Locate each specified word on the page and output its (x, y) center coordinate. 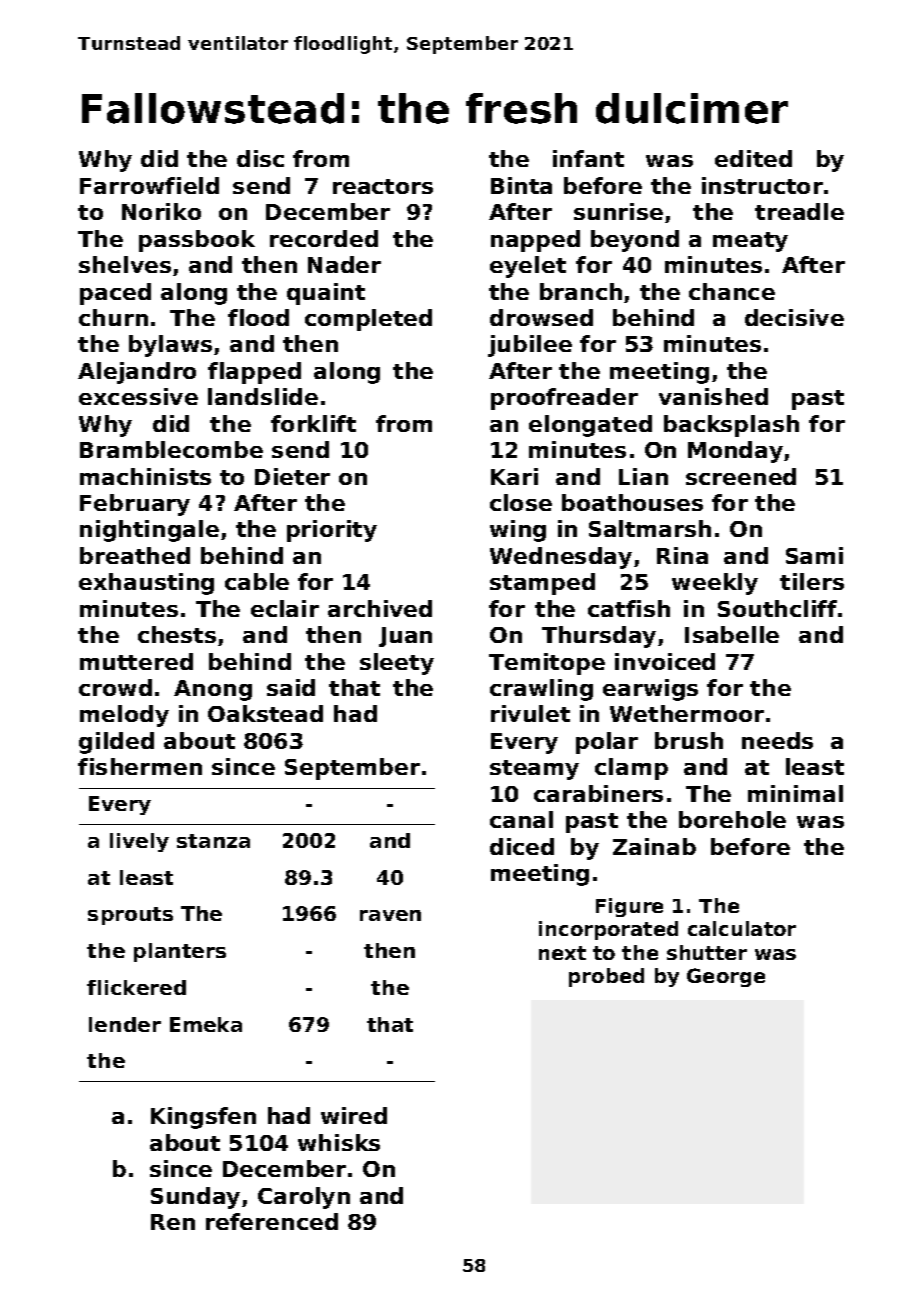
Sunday (195, 1198)
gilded (116, 743)
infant (588, 158)
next (562, 953)
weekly (715, 584)
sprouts (130, 916)
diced (522, 846)
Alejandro (137, 373)
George (726, 977)
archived (380, 608)
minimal (795, 793)
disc (260, 158)
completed (368, 320)
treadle (799, 211)
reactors (383, 186)
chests (177, 634)
